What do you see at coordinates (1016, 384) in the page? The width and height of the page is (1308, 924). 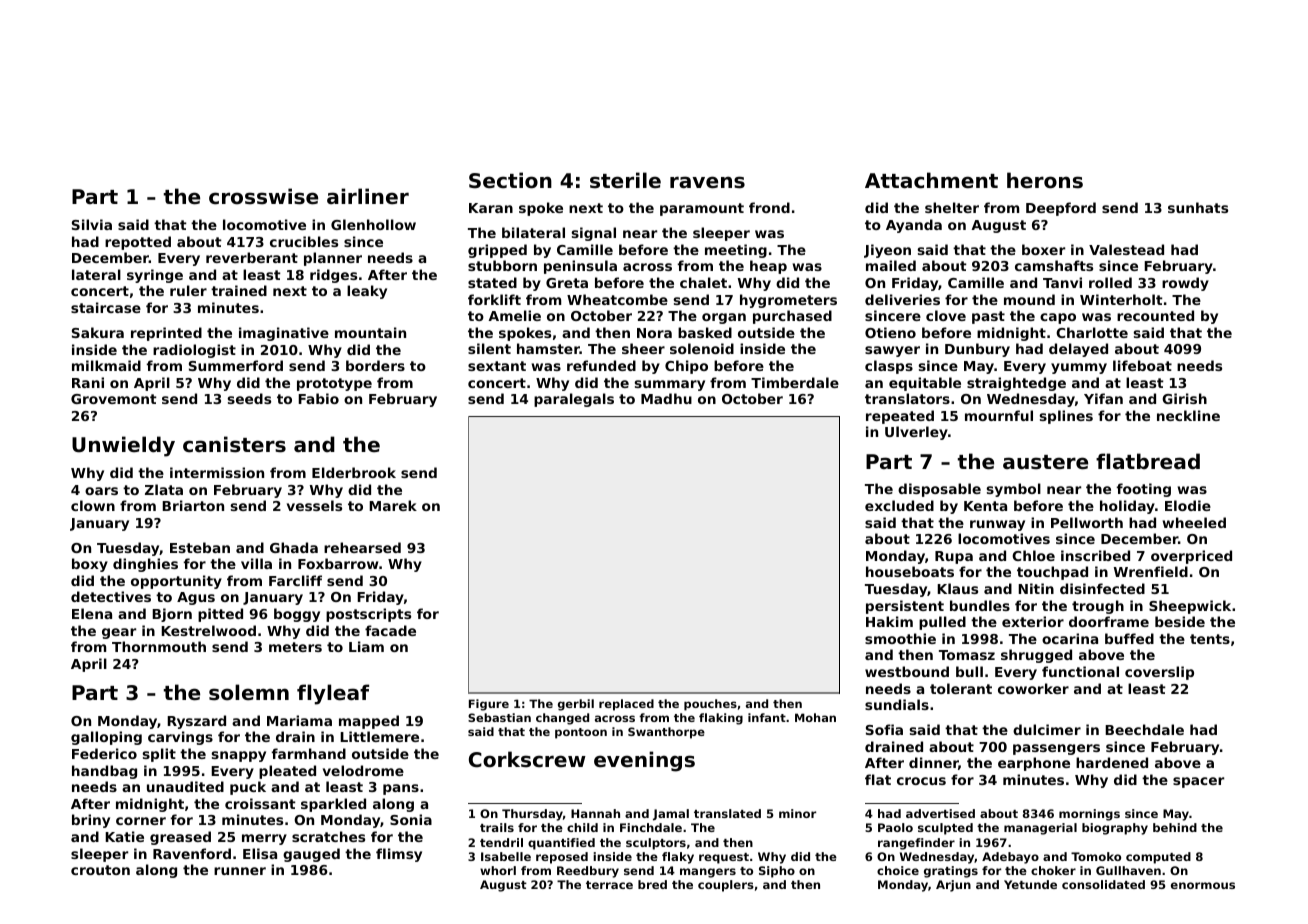 I see `straightedge` at bounding box center [1016, 384].
